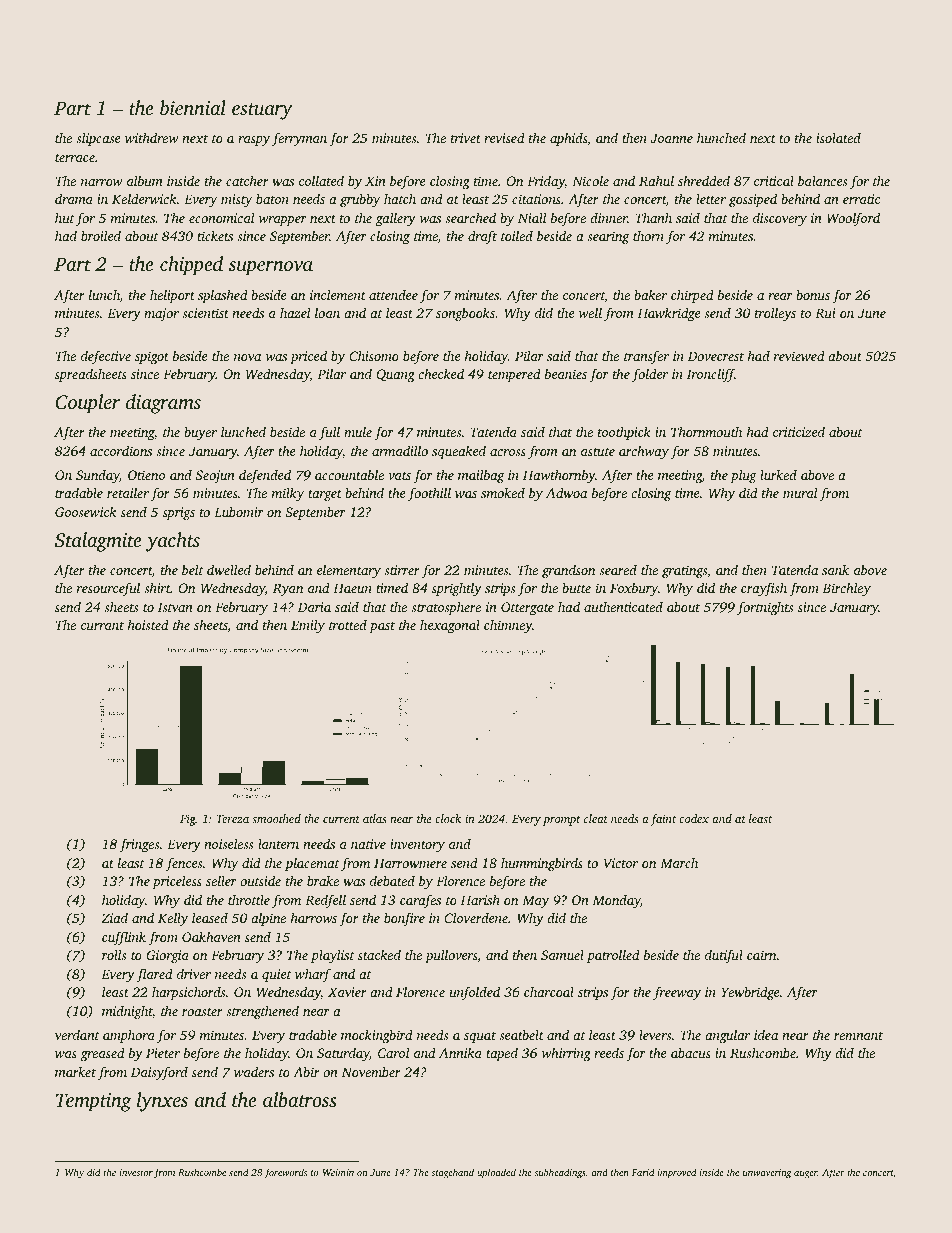 The width and height of the screenshot is (952, 1233). What do you see at coordinates (254, 141) in the screenshot?
I see `raspy` at bounding box center [254, 141].
